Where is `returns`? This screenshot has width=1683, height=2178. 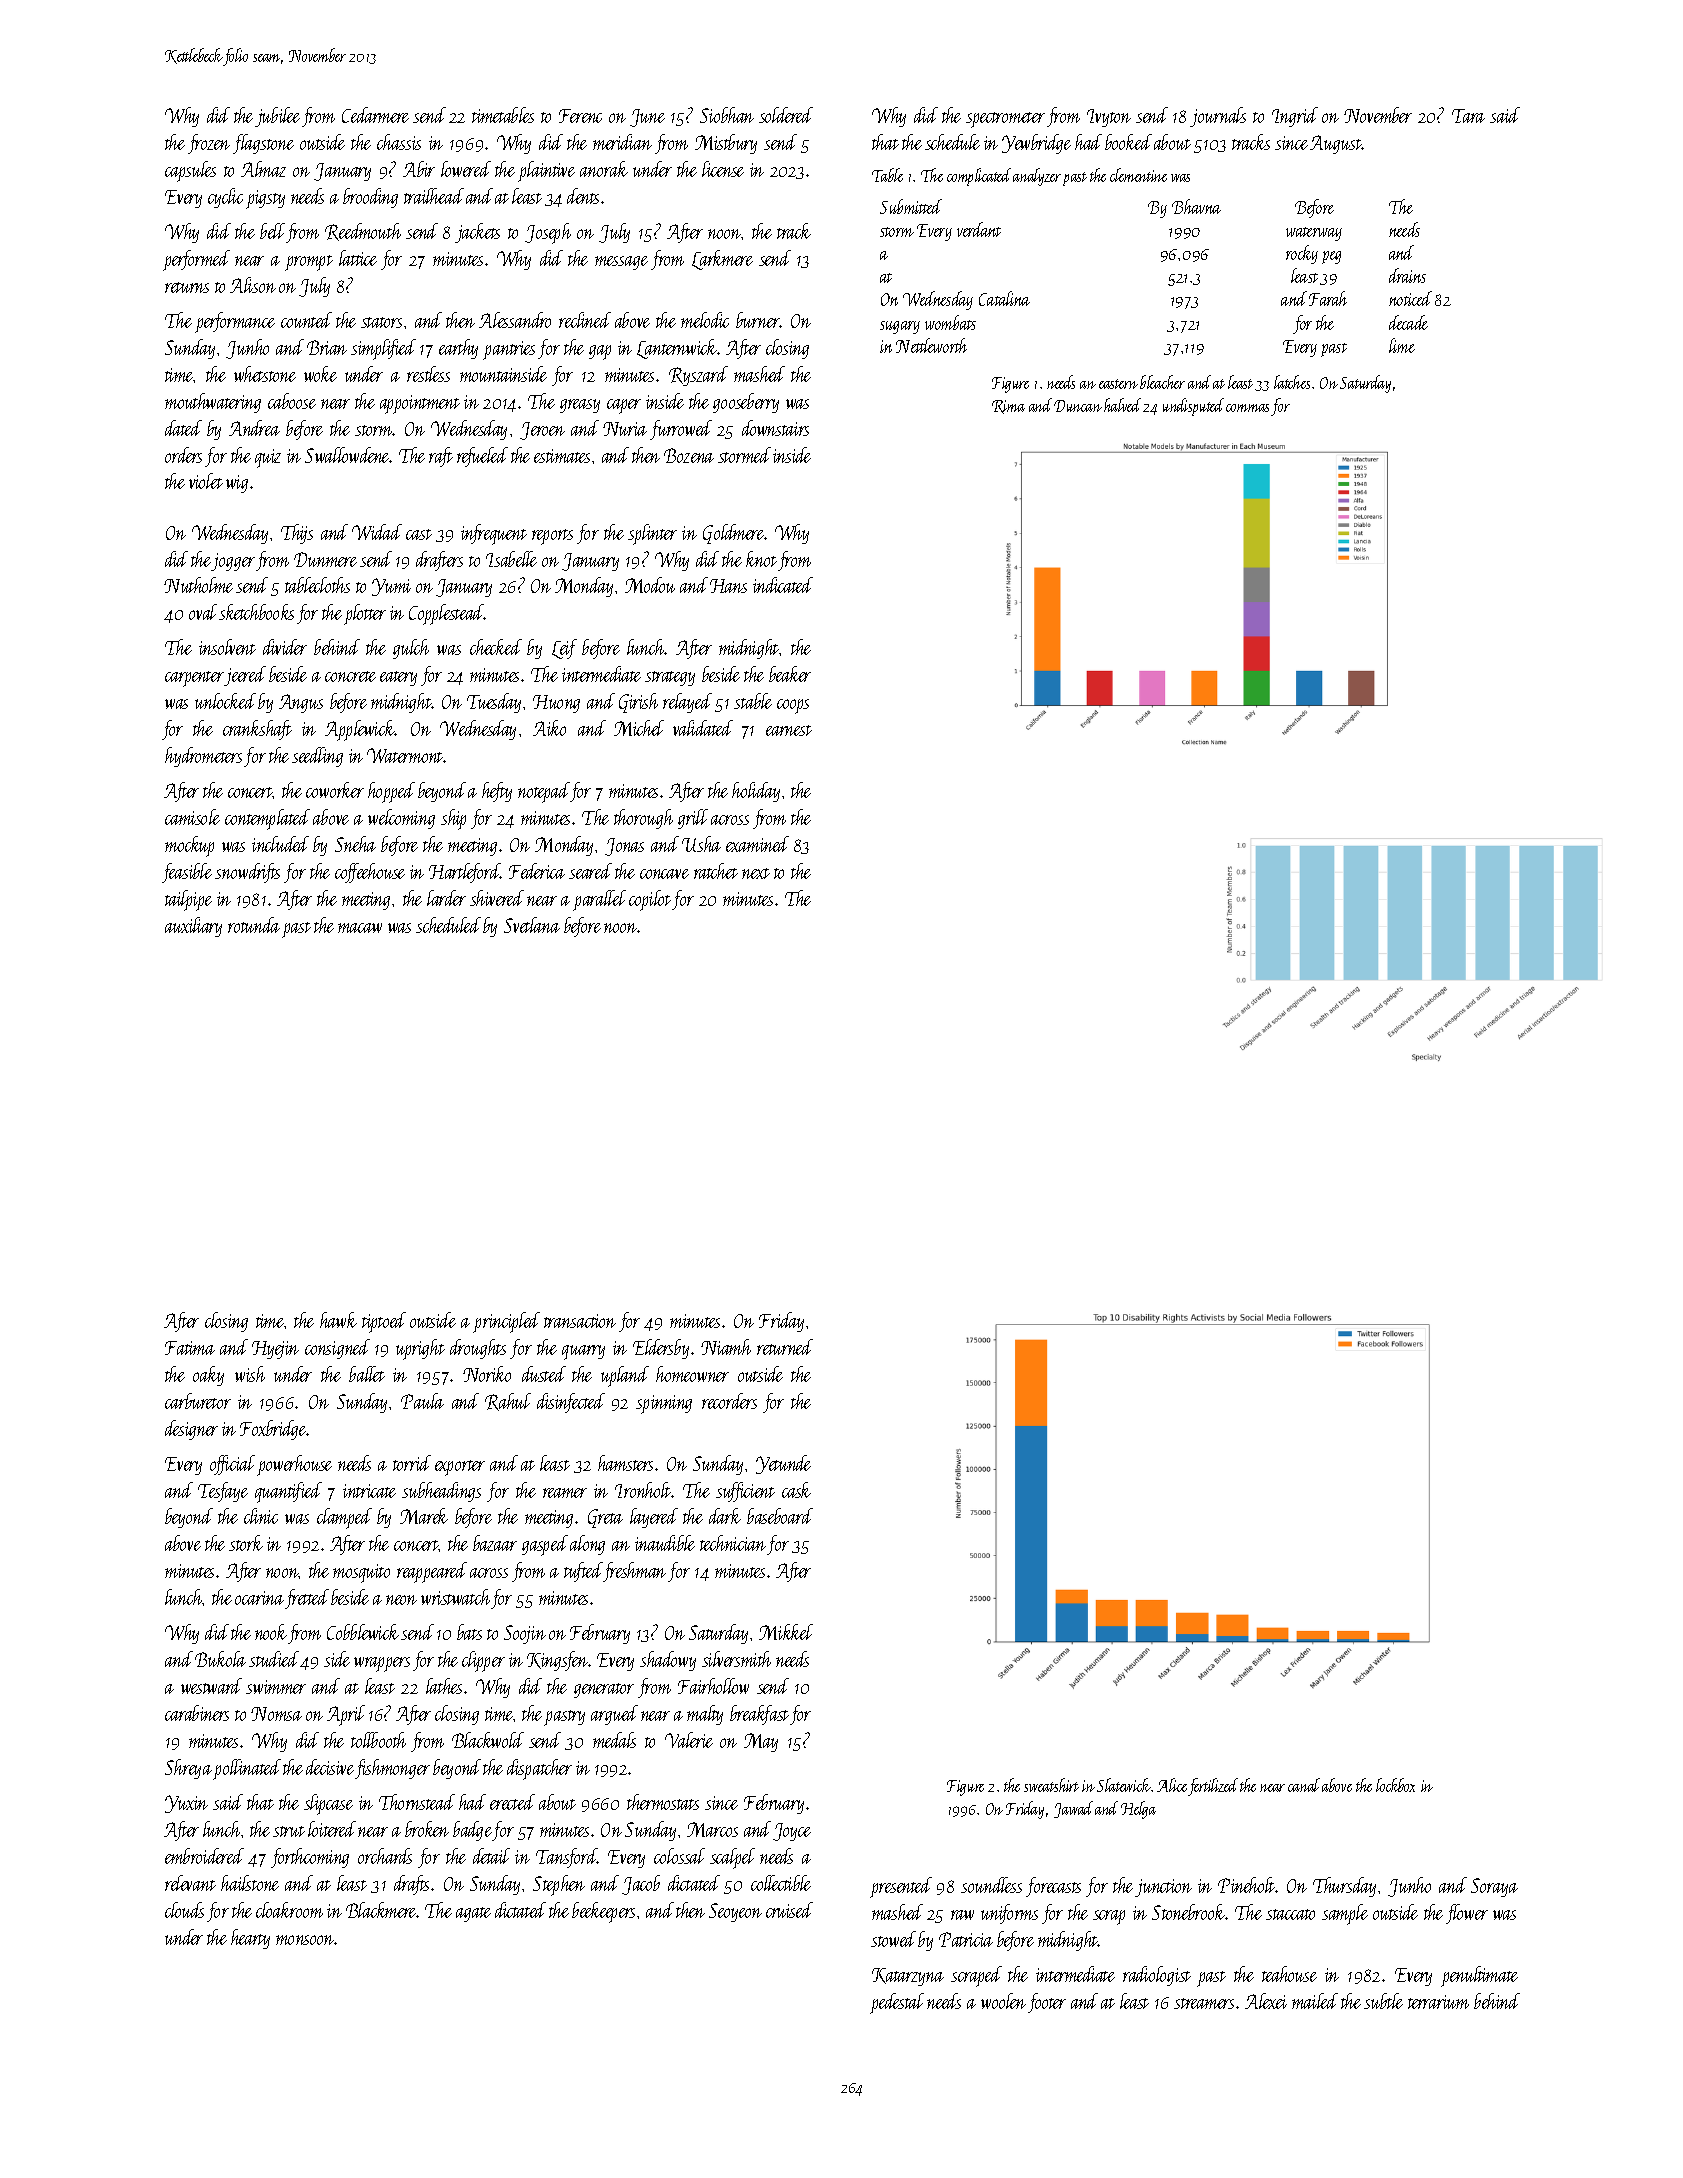 returns is located at coordinates (187, 287).
